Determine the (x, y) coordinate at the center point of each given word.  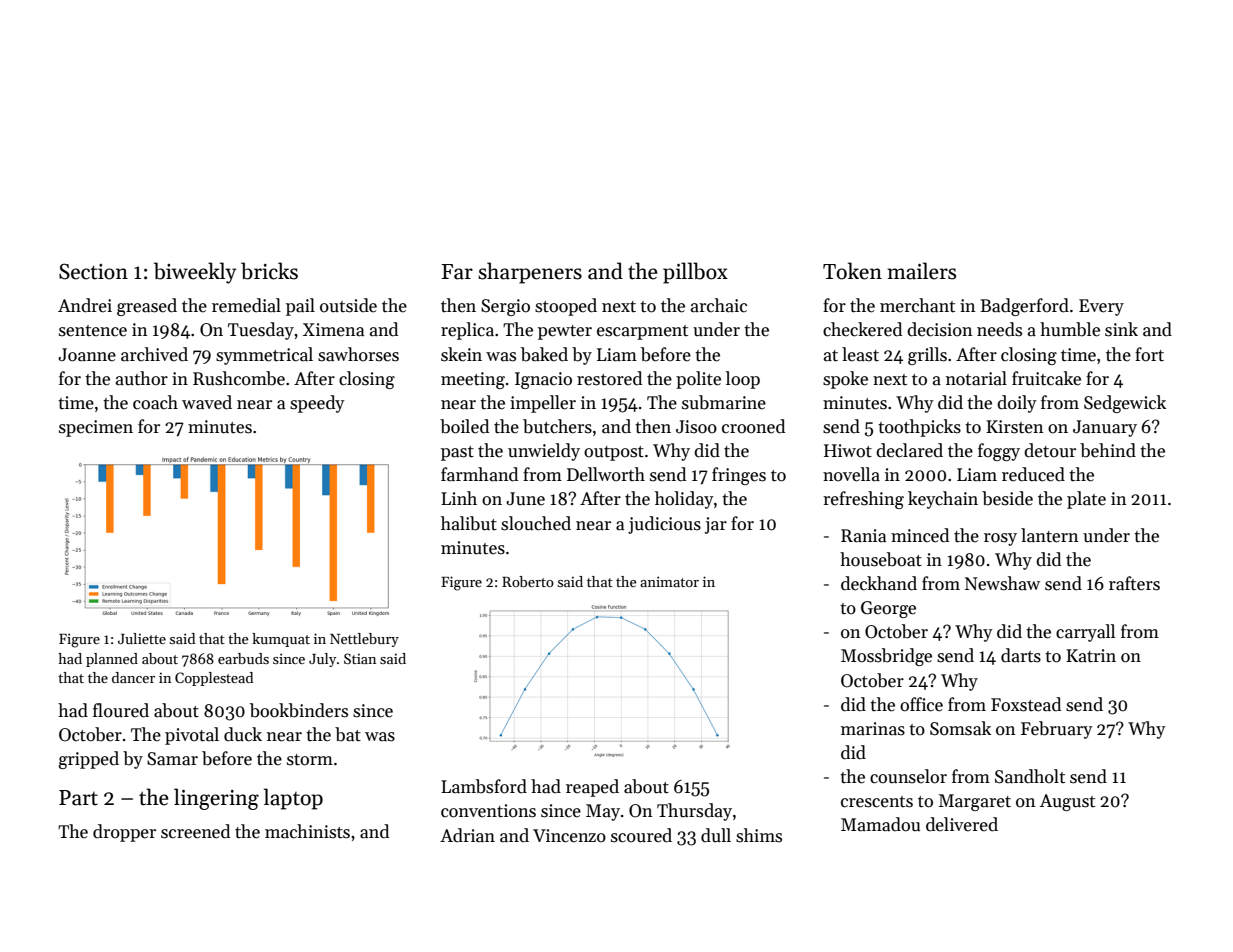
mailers (921, 271)
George (888, 609)
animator (669, 581)
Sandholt (1030, 776)
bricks (269, 271)
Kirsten (1015, 427)
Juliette (142, 638)
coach (155, 402)
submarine (724, 402)
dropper (124, 833)
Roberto (528, 581)
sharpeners (530, 273)
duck (243, 734)
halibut (469, 523)
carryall (1085, 633)
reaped (592, 788)
